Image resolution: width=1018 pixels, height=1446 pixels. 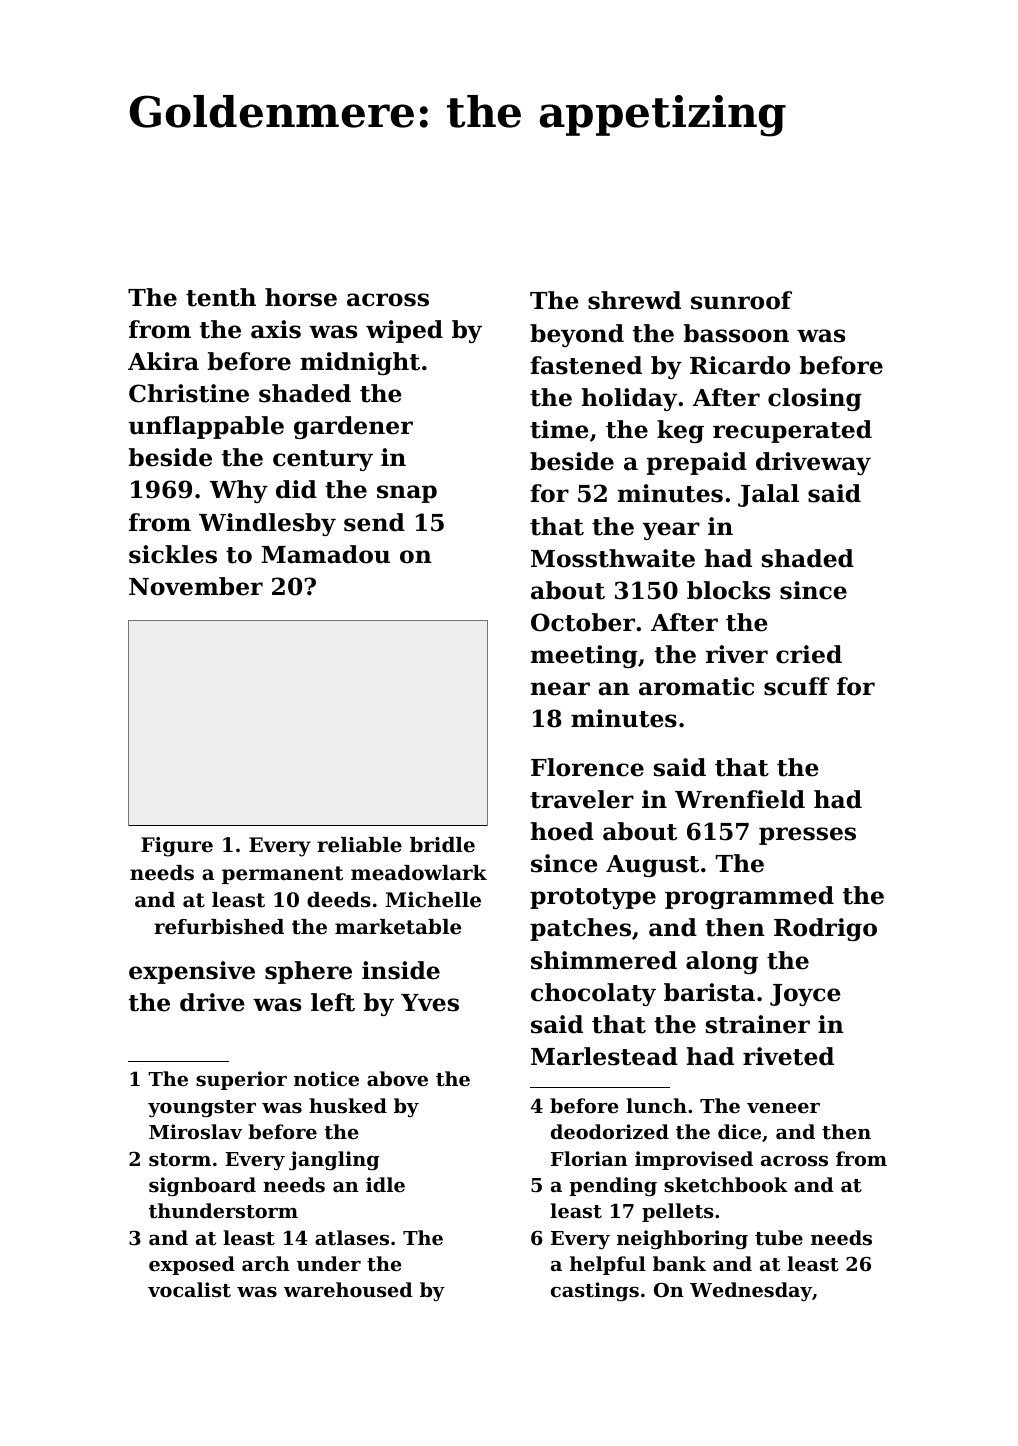 What do you see at coordinates (221, 297) in the page?
I see `tenth` at bounding box center [221, 297].
